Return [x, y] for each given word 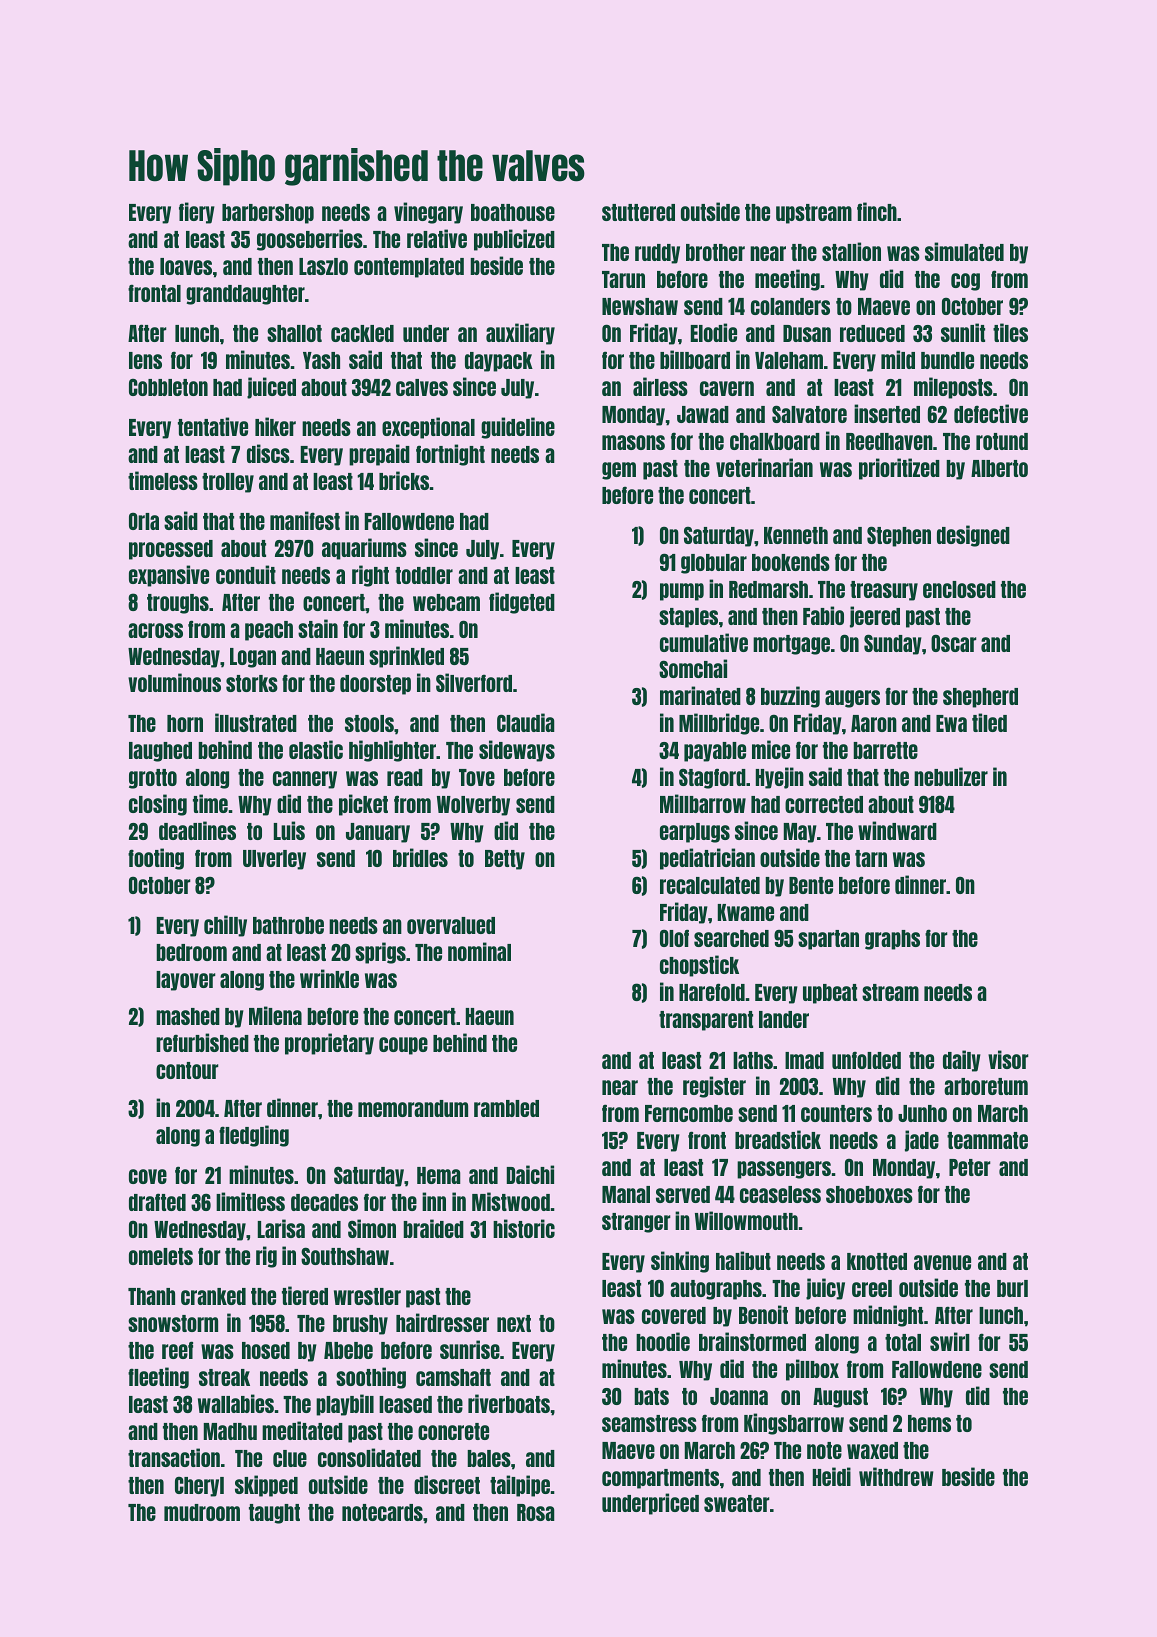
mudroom [202, 1512]
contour [187, 1070]
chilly [225, 926]
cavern [727, 388]
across [155, 630]
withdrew [896, 1476]
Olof [674, 938]
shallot [294, 333]
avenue [942, 1262]
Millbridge [719, 724]
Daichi [530, 1174]
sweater [737, 1503]
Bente [811, 885]
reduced [872, 333]
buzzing [790, 697]
